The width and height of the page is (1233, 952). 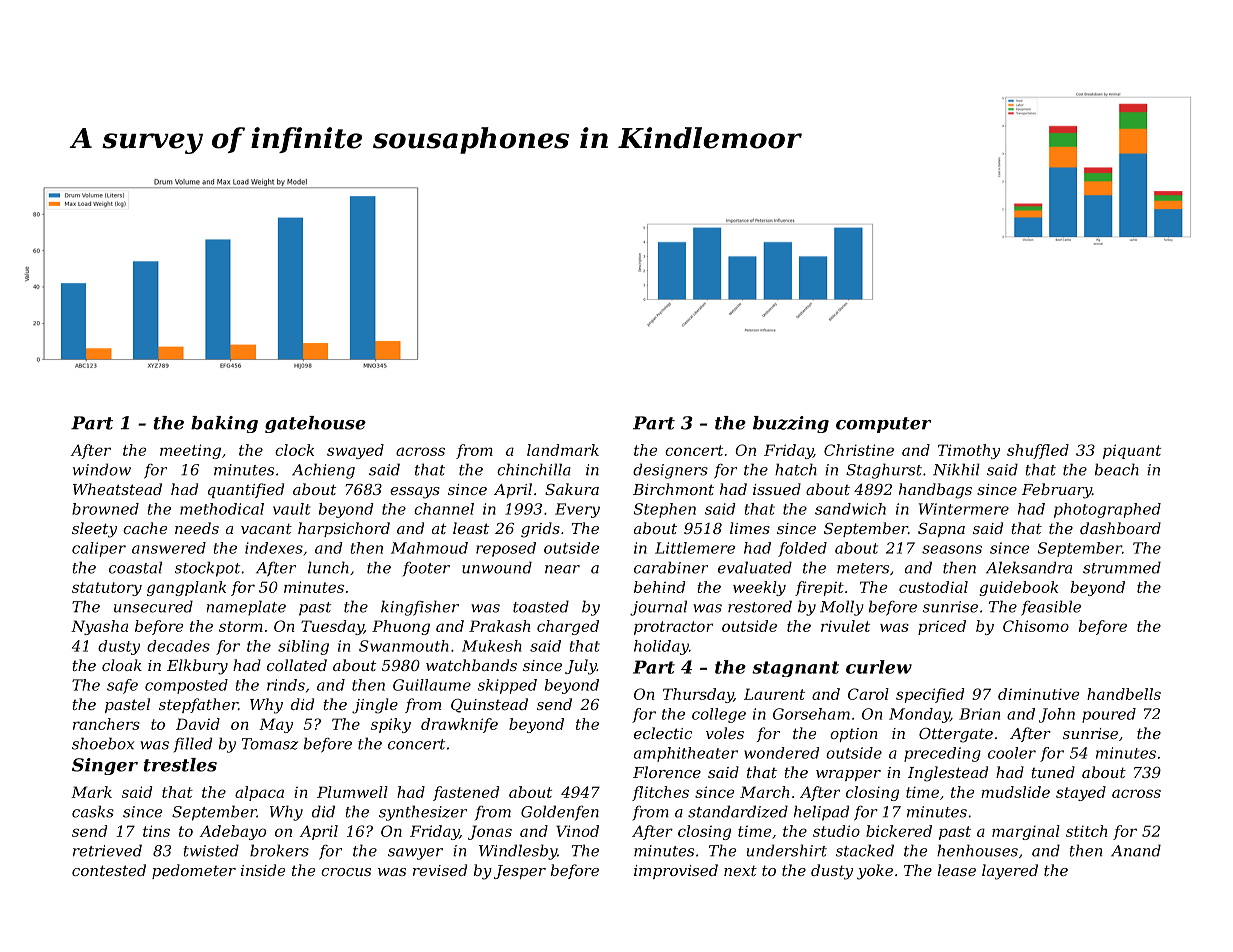 What do you see at coordinates (323, 471) in the page?
I see `Achieng` at bounding box center [323, 471].
